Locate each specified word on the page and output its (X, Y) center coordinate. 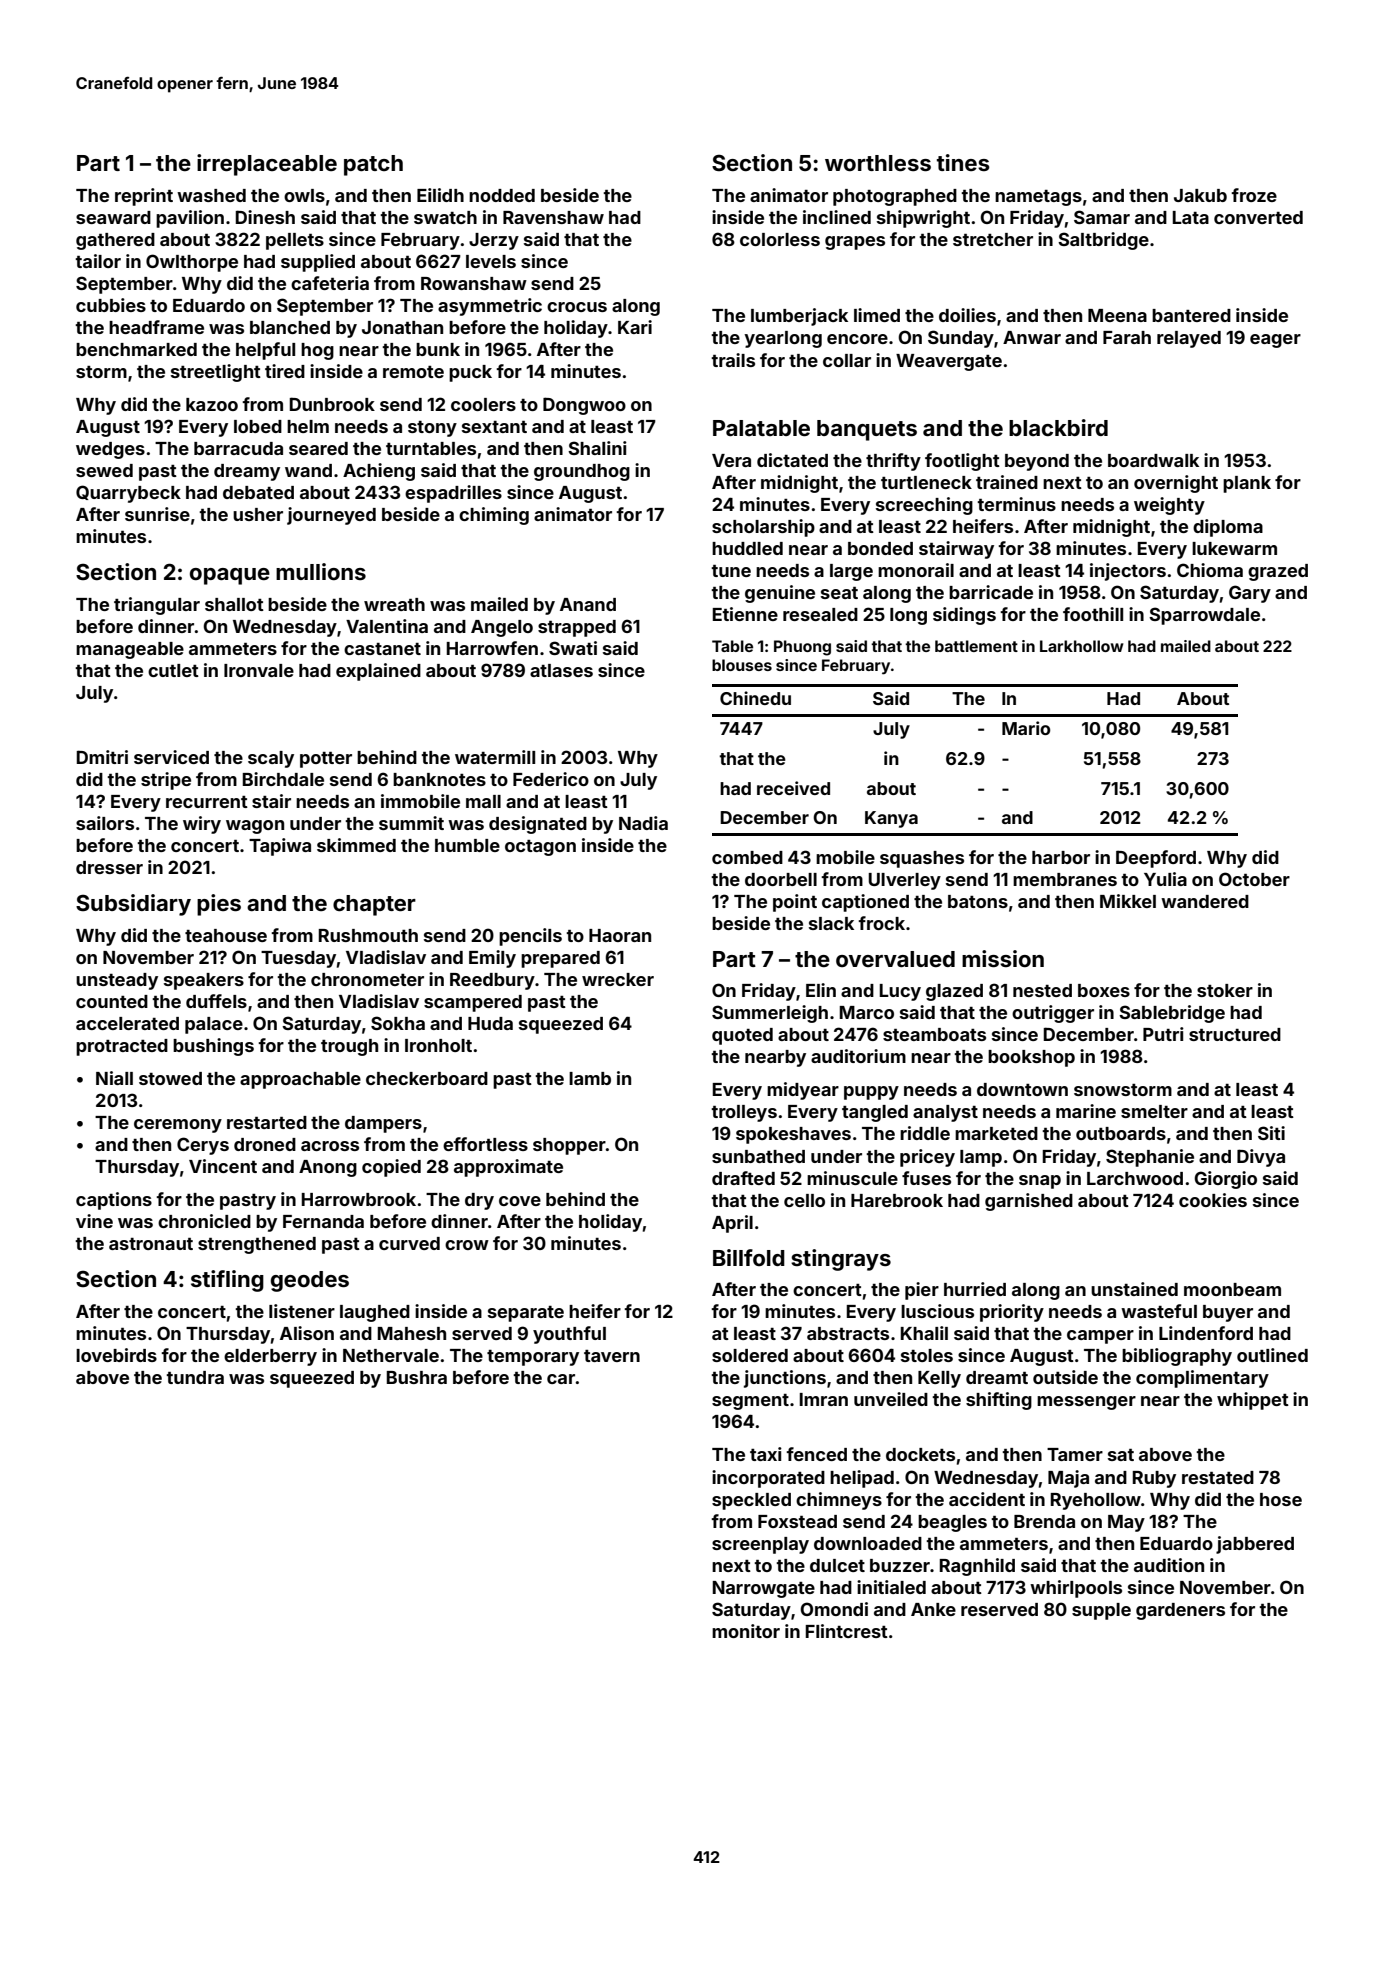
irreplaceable (267, 165)
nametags (1038, 198)
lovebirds (116, 1355)
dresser (109, 867)
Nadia (643, 823)
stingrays (841, 1260)
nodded (502, 195)
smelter (1154, 1111)
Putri (1163, 1034)
